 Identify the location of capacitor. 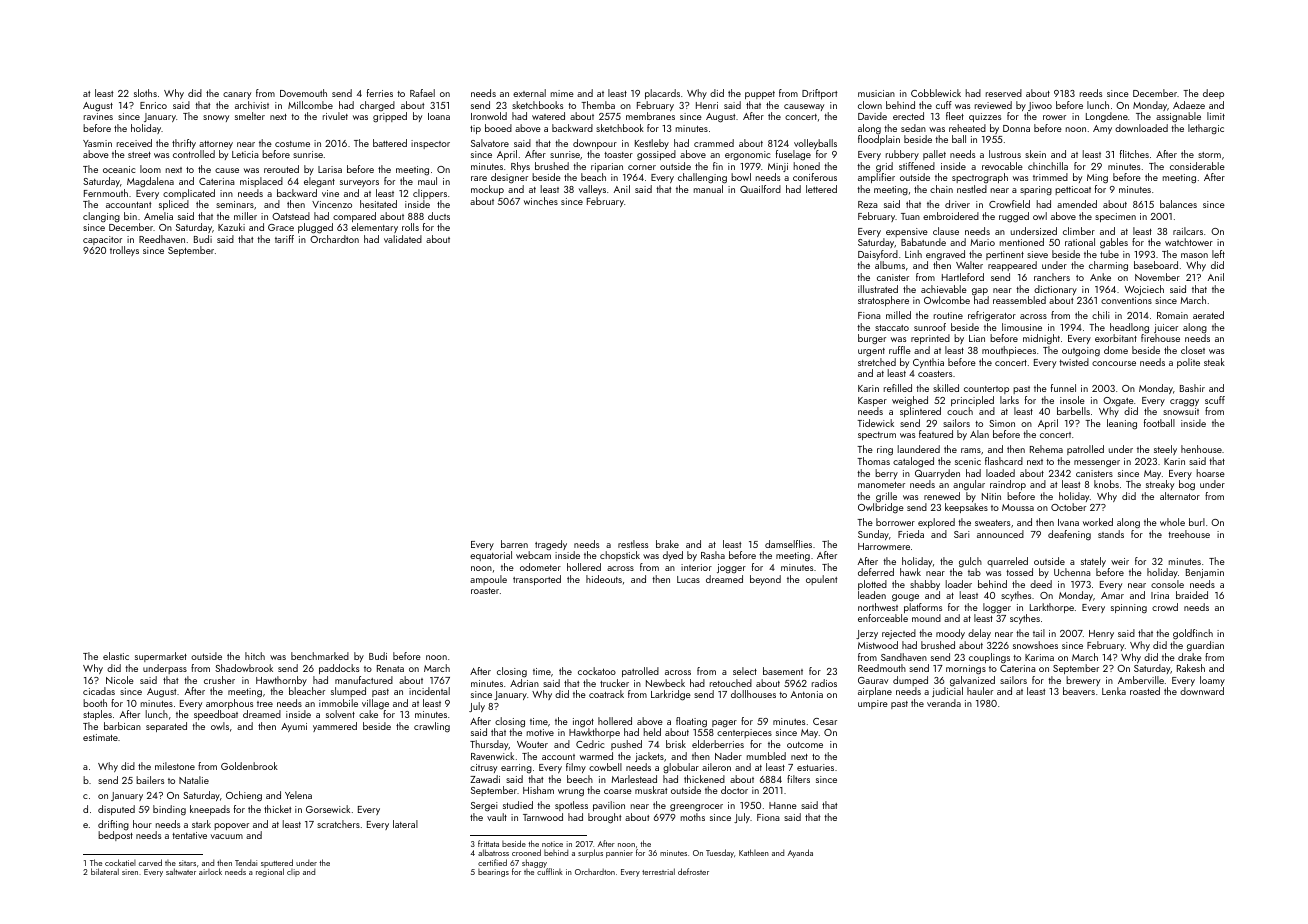
(102, 240).
